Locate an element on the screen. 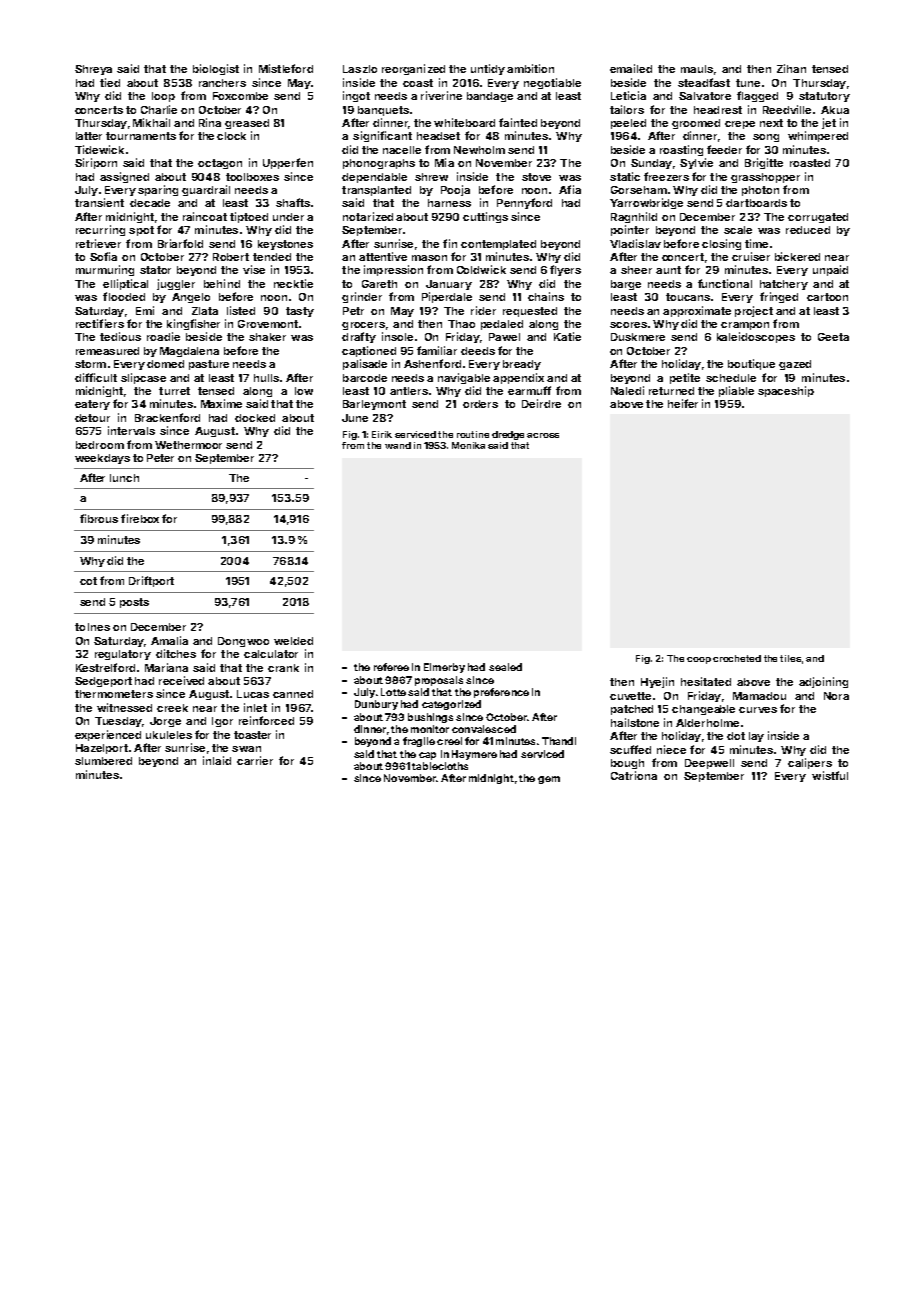 Image resolution: width=924 pixels, height=1308 pixels. photon is located at coordinates (760, 191).
